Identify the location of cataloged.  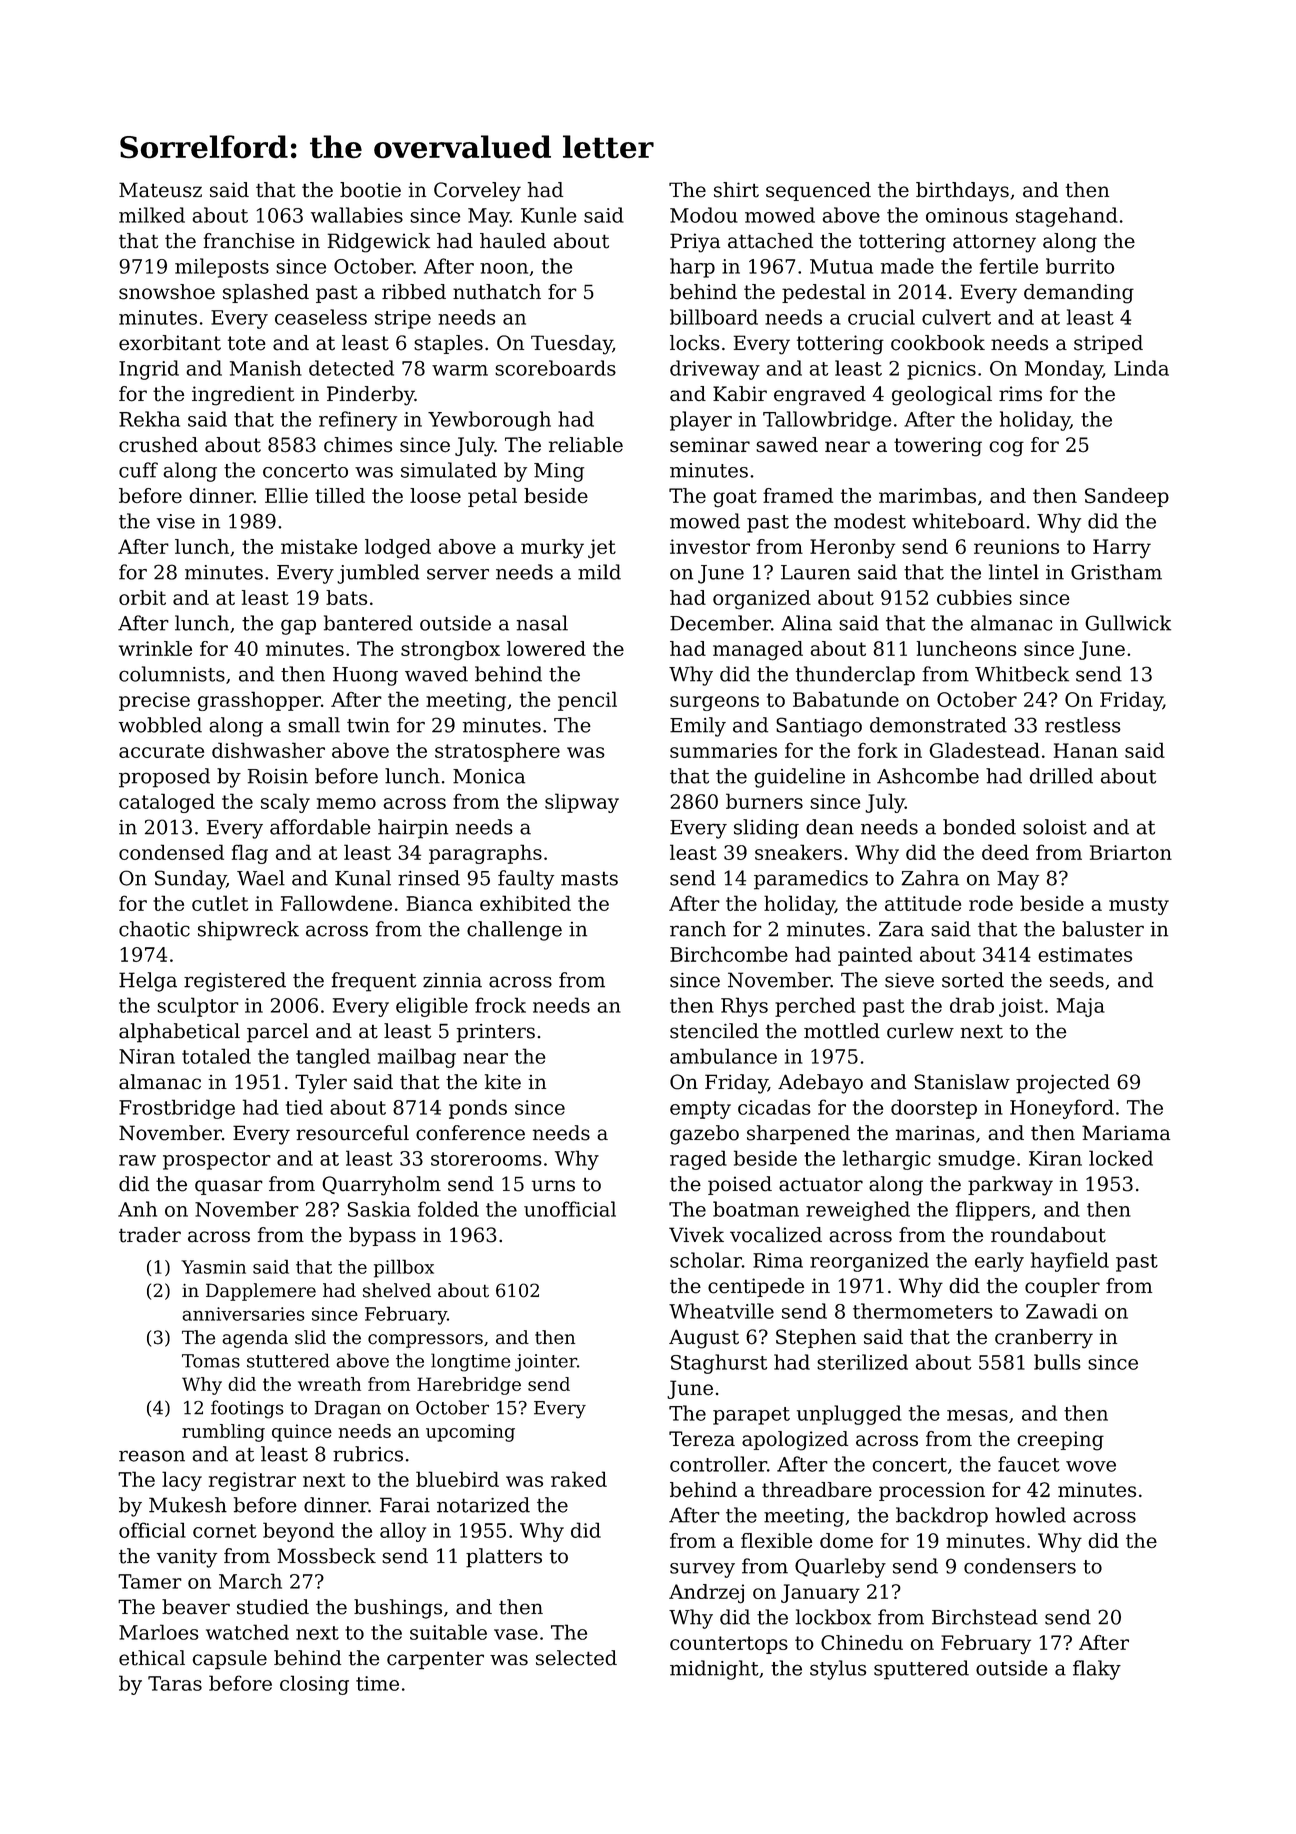
(167, 803).
